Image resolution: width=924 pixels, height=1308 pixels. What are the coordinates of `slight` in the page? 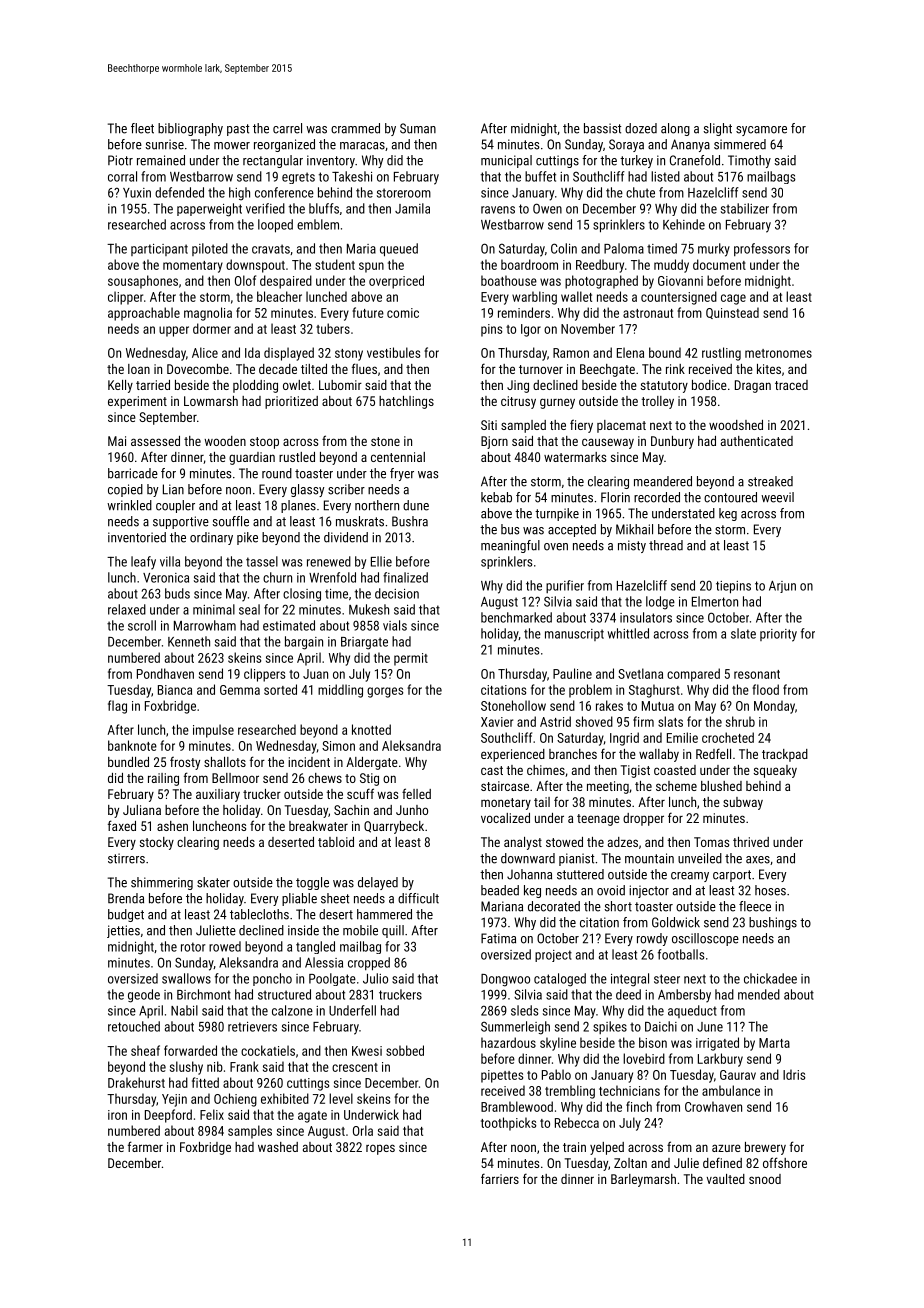 It's located at (717, 129).
